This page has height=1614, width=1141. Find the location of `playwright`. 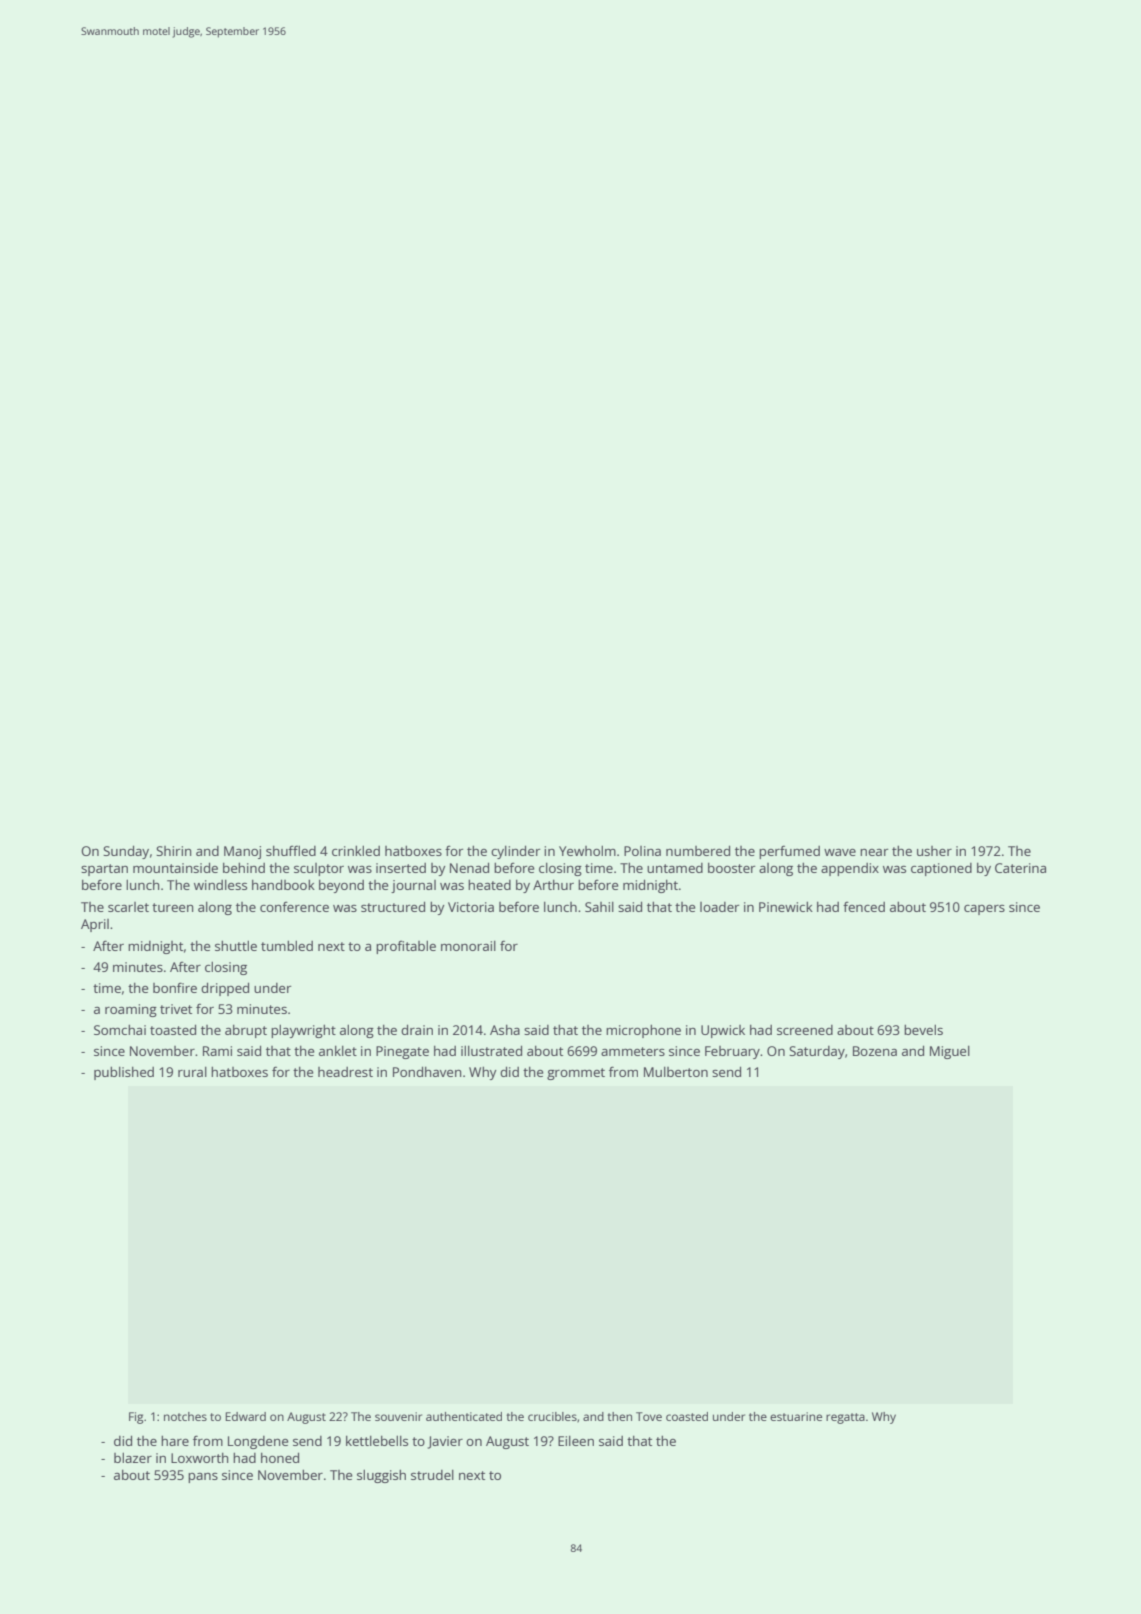

playwright is located at coordinates (303, 1031).
